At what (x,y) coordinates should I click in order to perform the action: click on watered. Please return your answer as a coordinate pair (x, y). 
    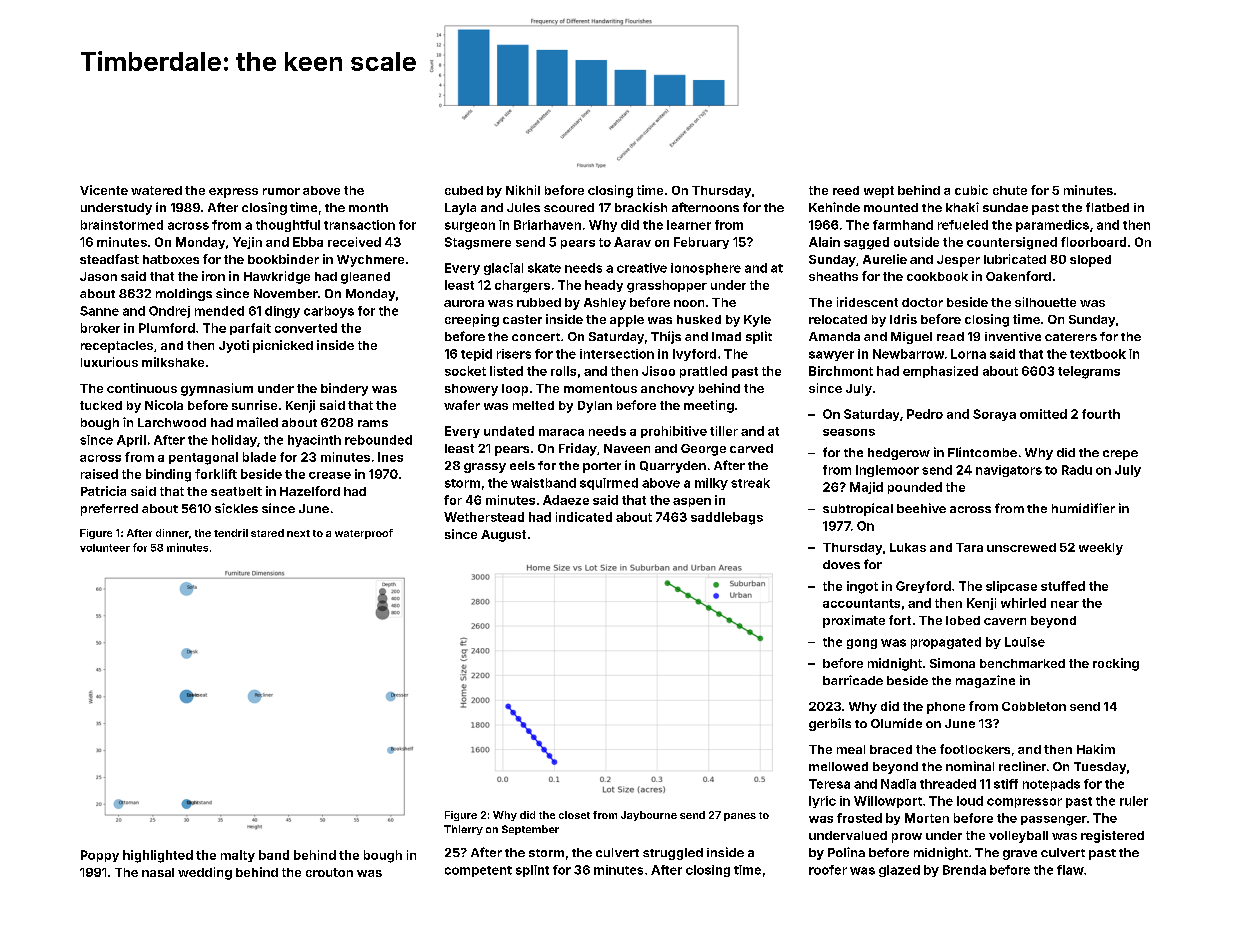
    Looking at the image, I should click on (156, 190).
